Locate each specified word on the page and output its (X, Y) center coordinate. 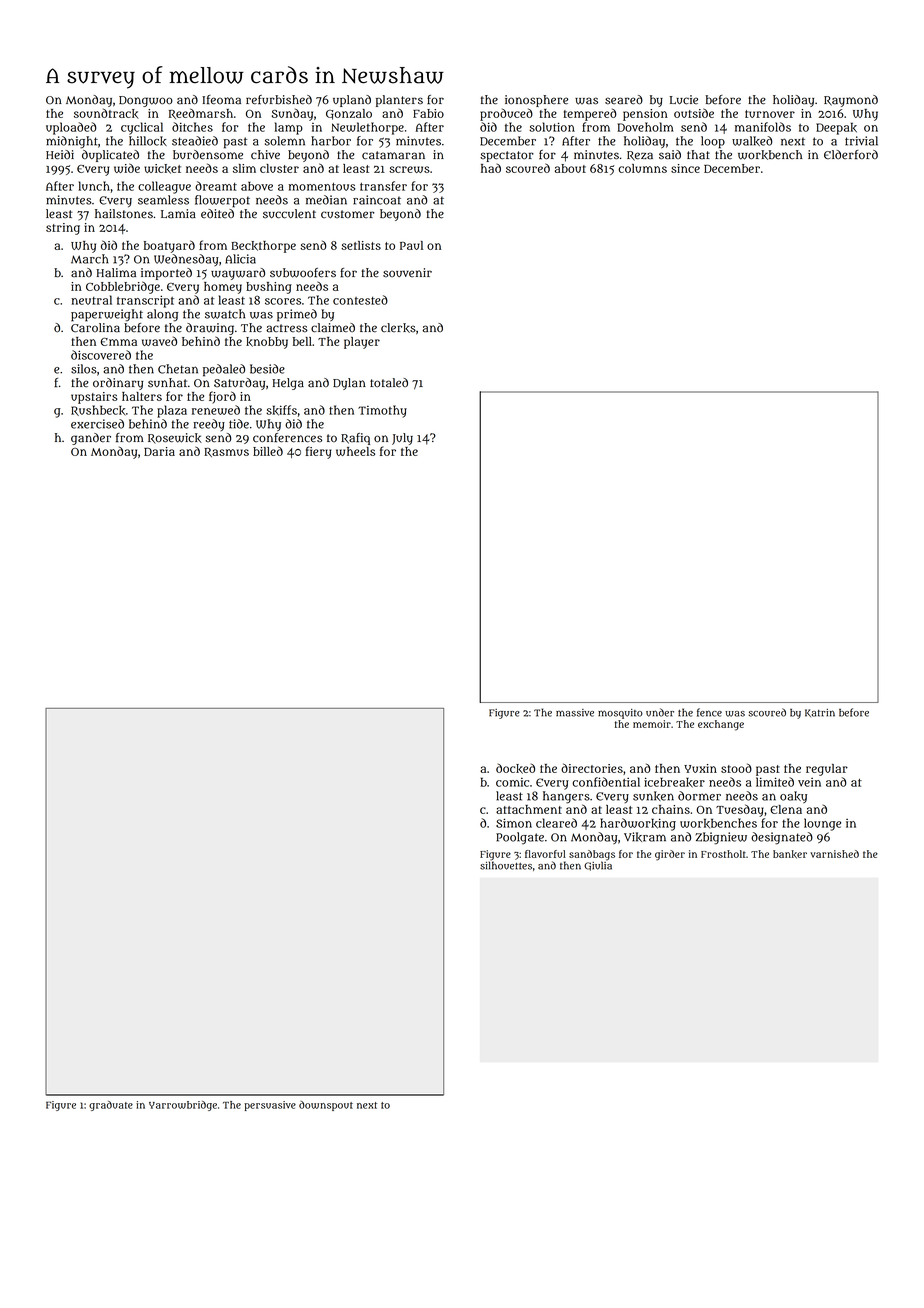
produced (506, 114)
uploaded (71, 128)
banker (790, 854)
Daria (159, 451)
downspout (326, 1106)
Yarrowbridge (183, 1106)
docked (515, 768)
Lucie (684, 100)
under (660, 712)
